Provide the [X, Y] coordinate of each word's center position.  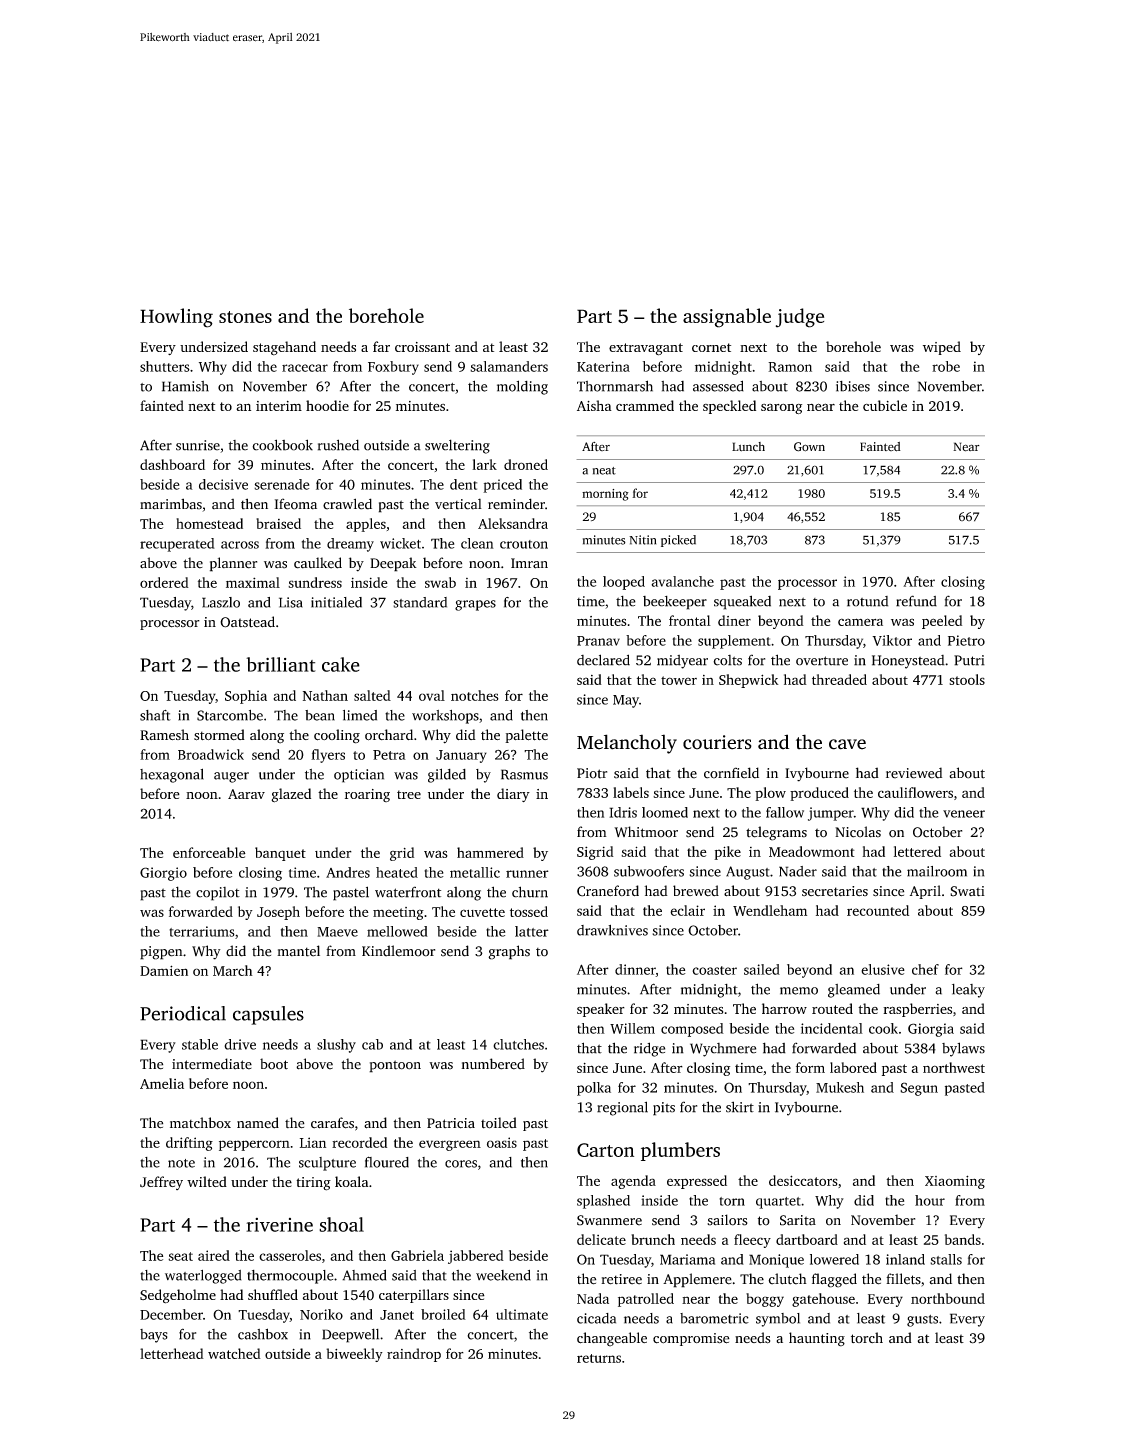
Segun [919, 1089]
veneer [964, 814]
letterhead [172, 1353]
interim [279, 406]
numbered [493, 1064]
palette [526, 736]
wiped [942, 348]
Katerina [603, 366]
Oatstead [247, 622]
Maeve [337, 932]
